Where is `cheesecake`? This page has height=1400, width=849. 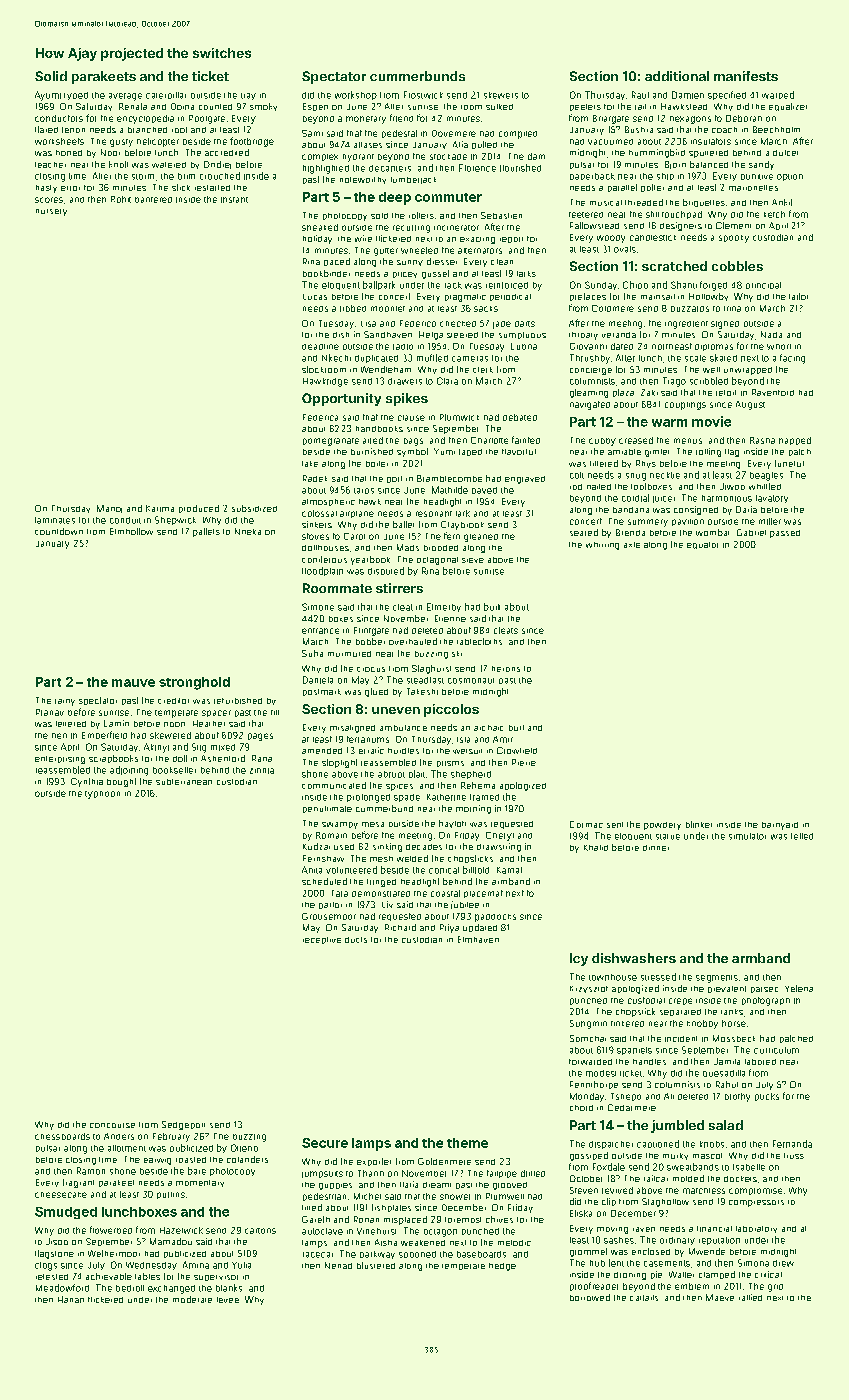
cheesecake is located at coordinates (61, 1195).
